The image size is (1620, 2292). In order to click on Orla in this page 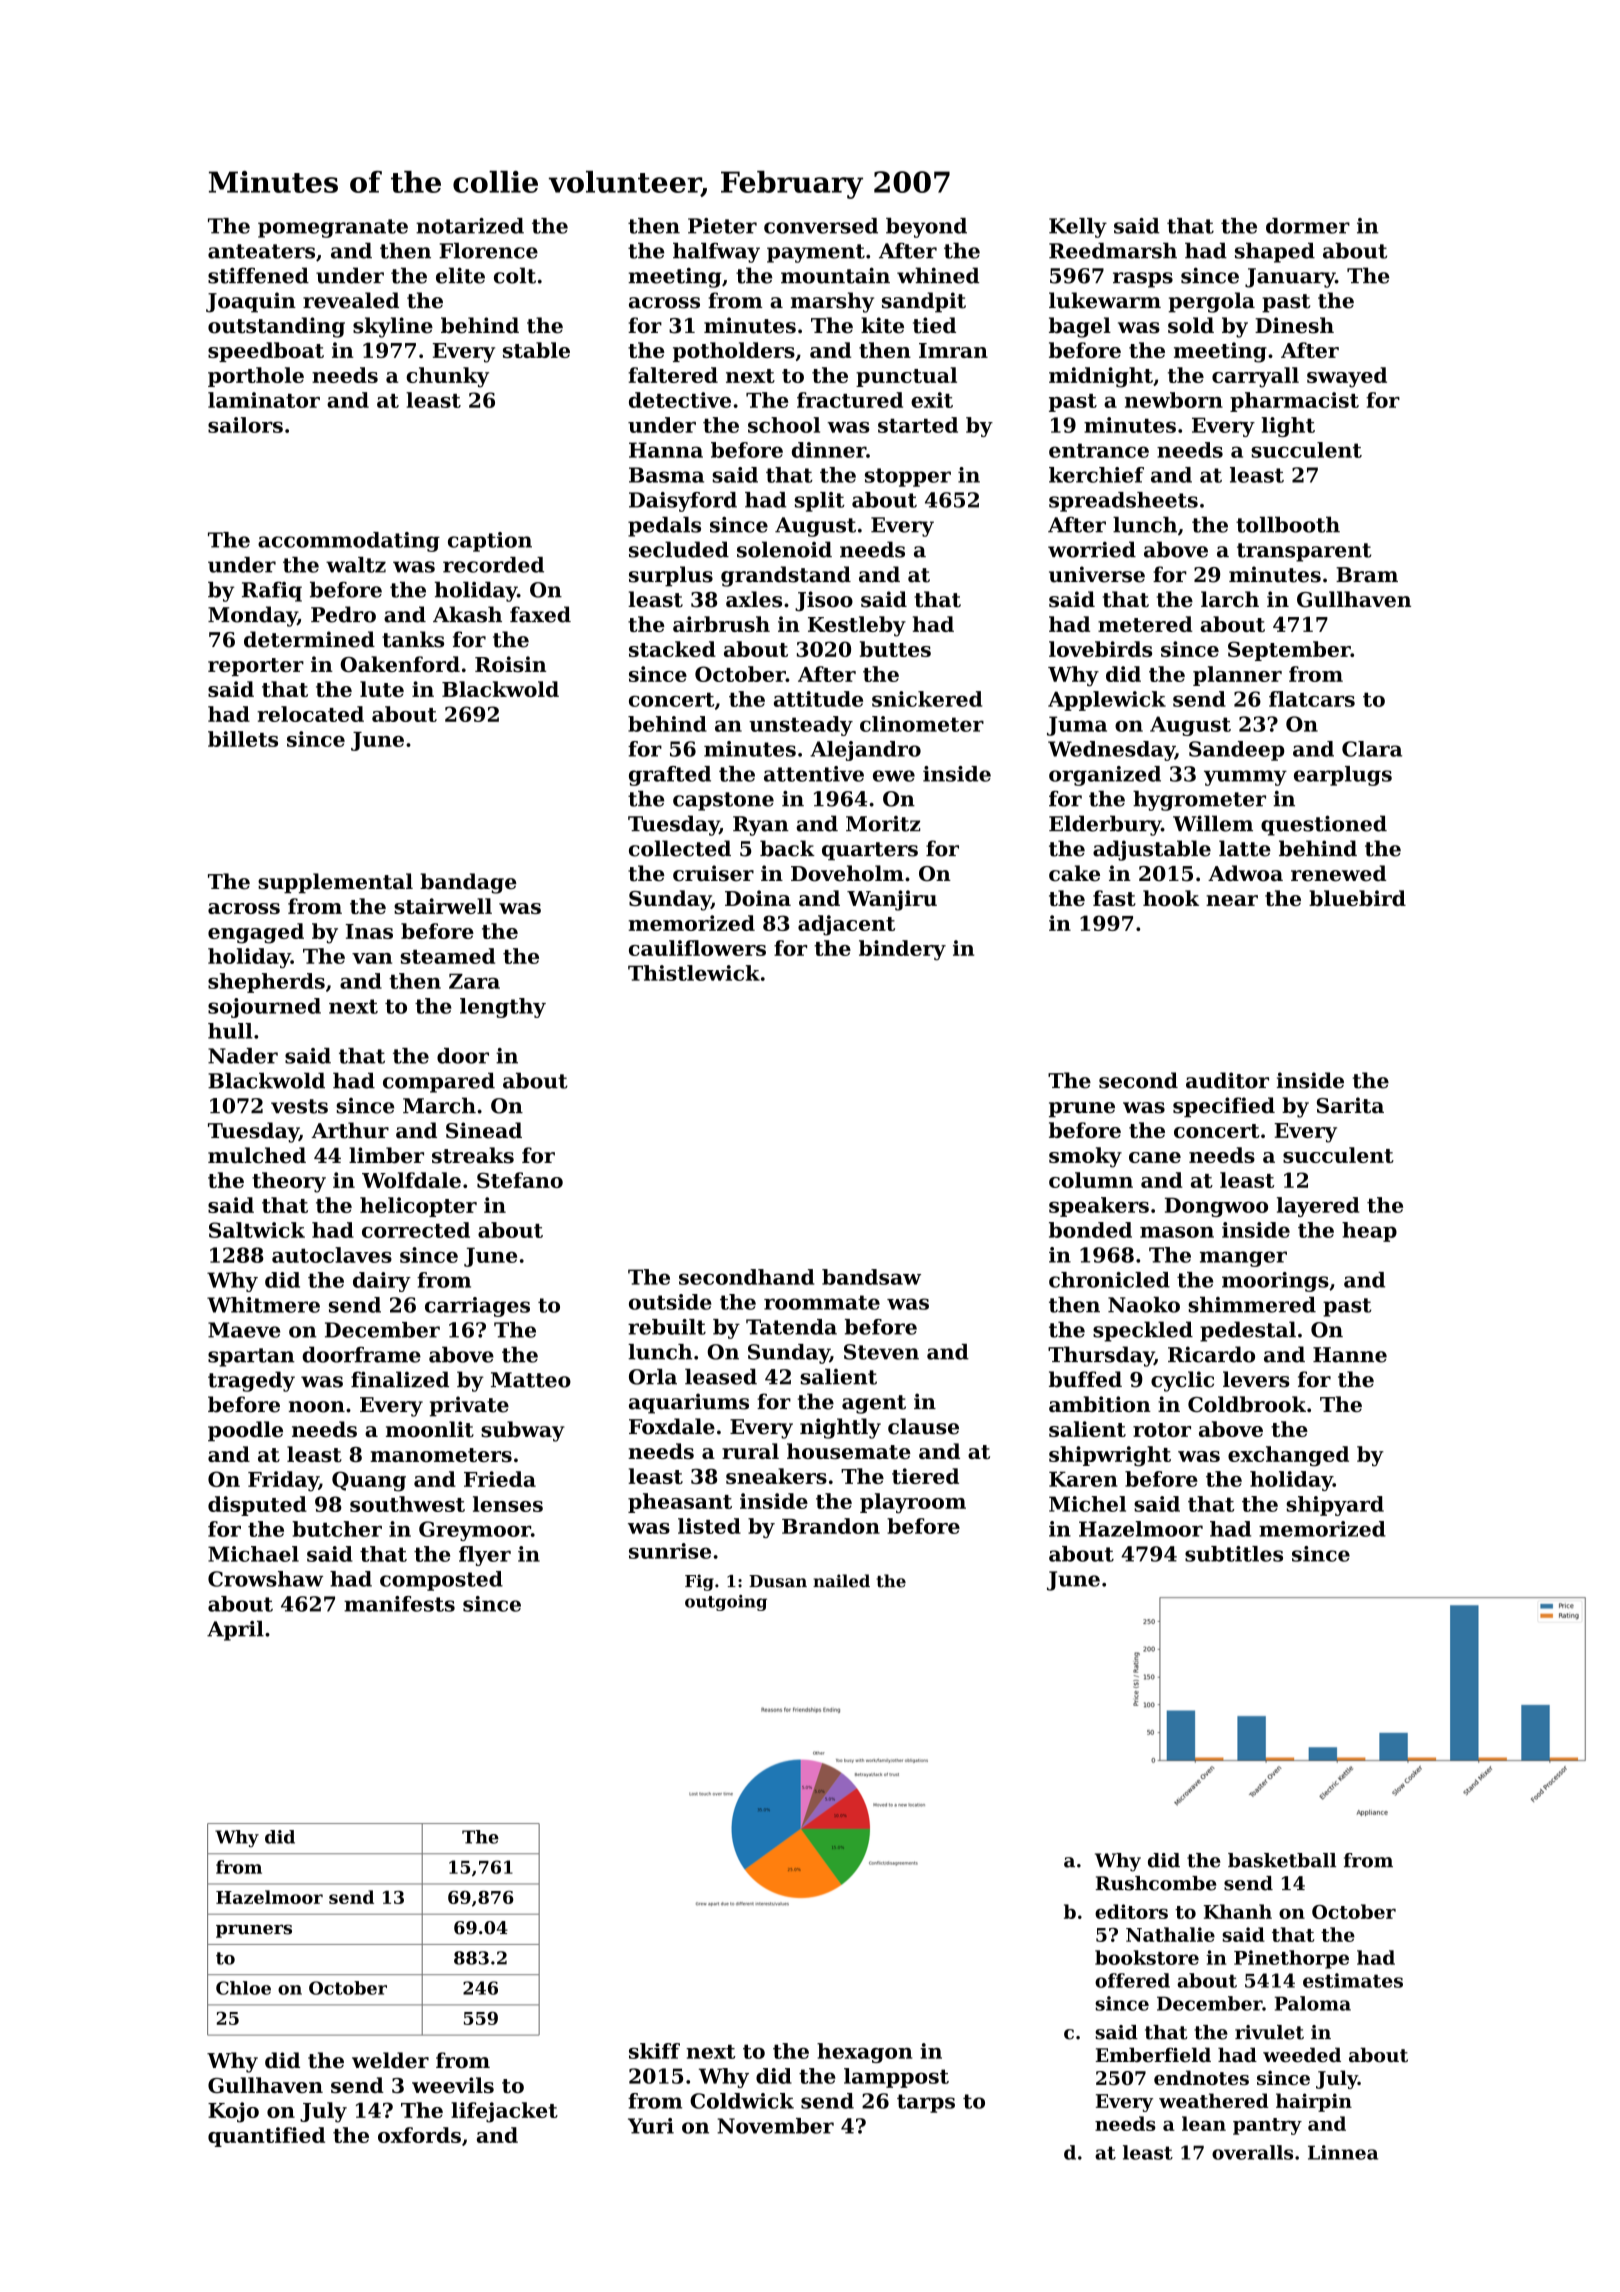, I will do `click(653, 1376)`.
